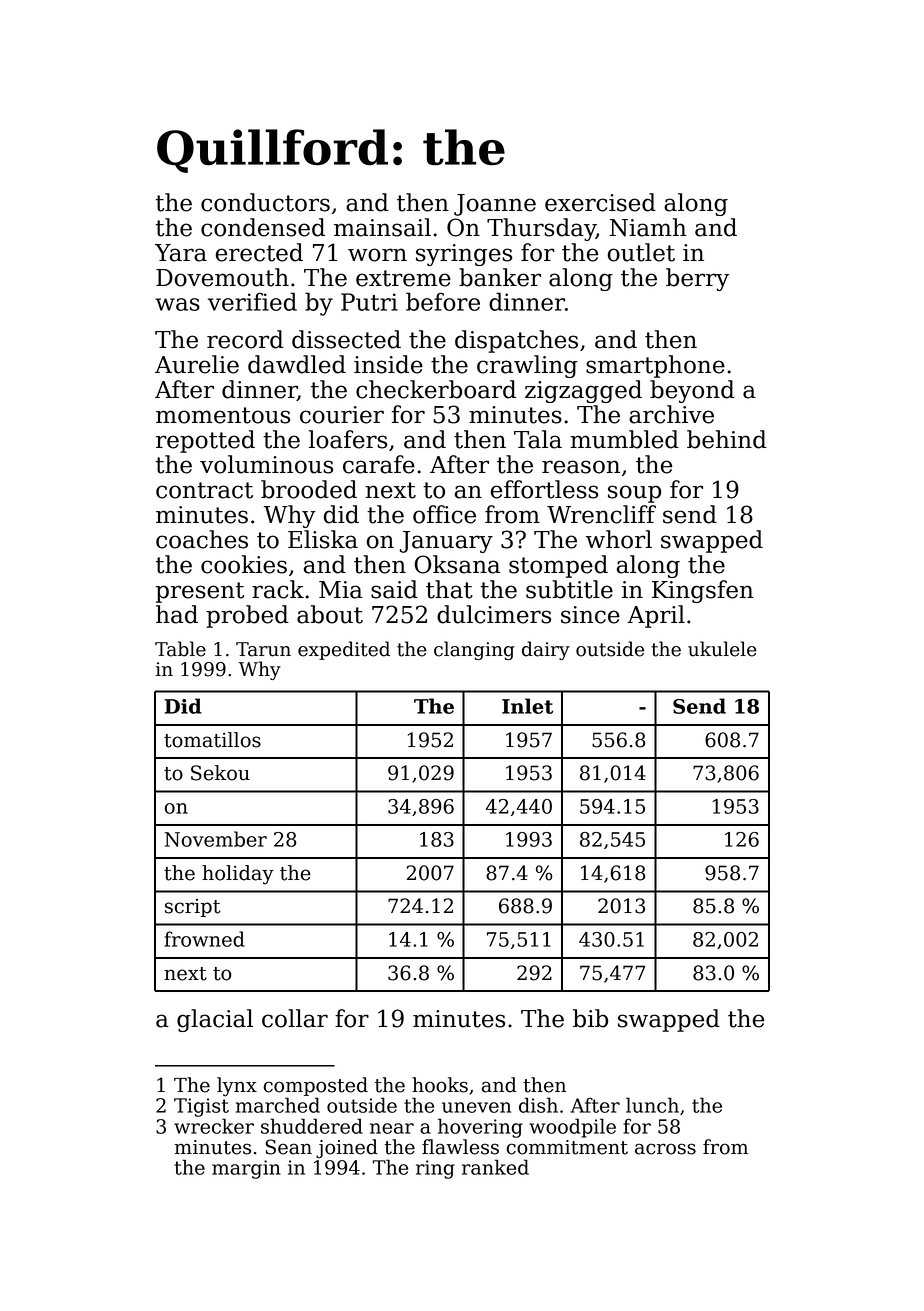 The width and height of the document is (924, 1311). I want to click on Tigist, so click(201, 1107).
